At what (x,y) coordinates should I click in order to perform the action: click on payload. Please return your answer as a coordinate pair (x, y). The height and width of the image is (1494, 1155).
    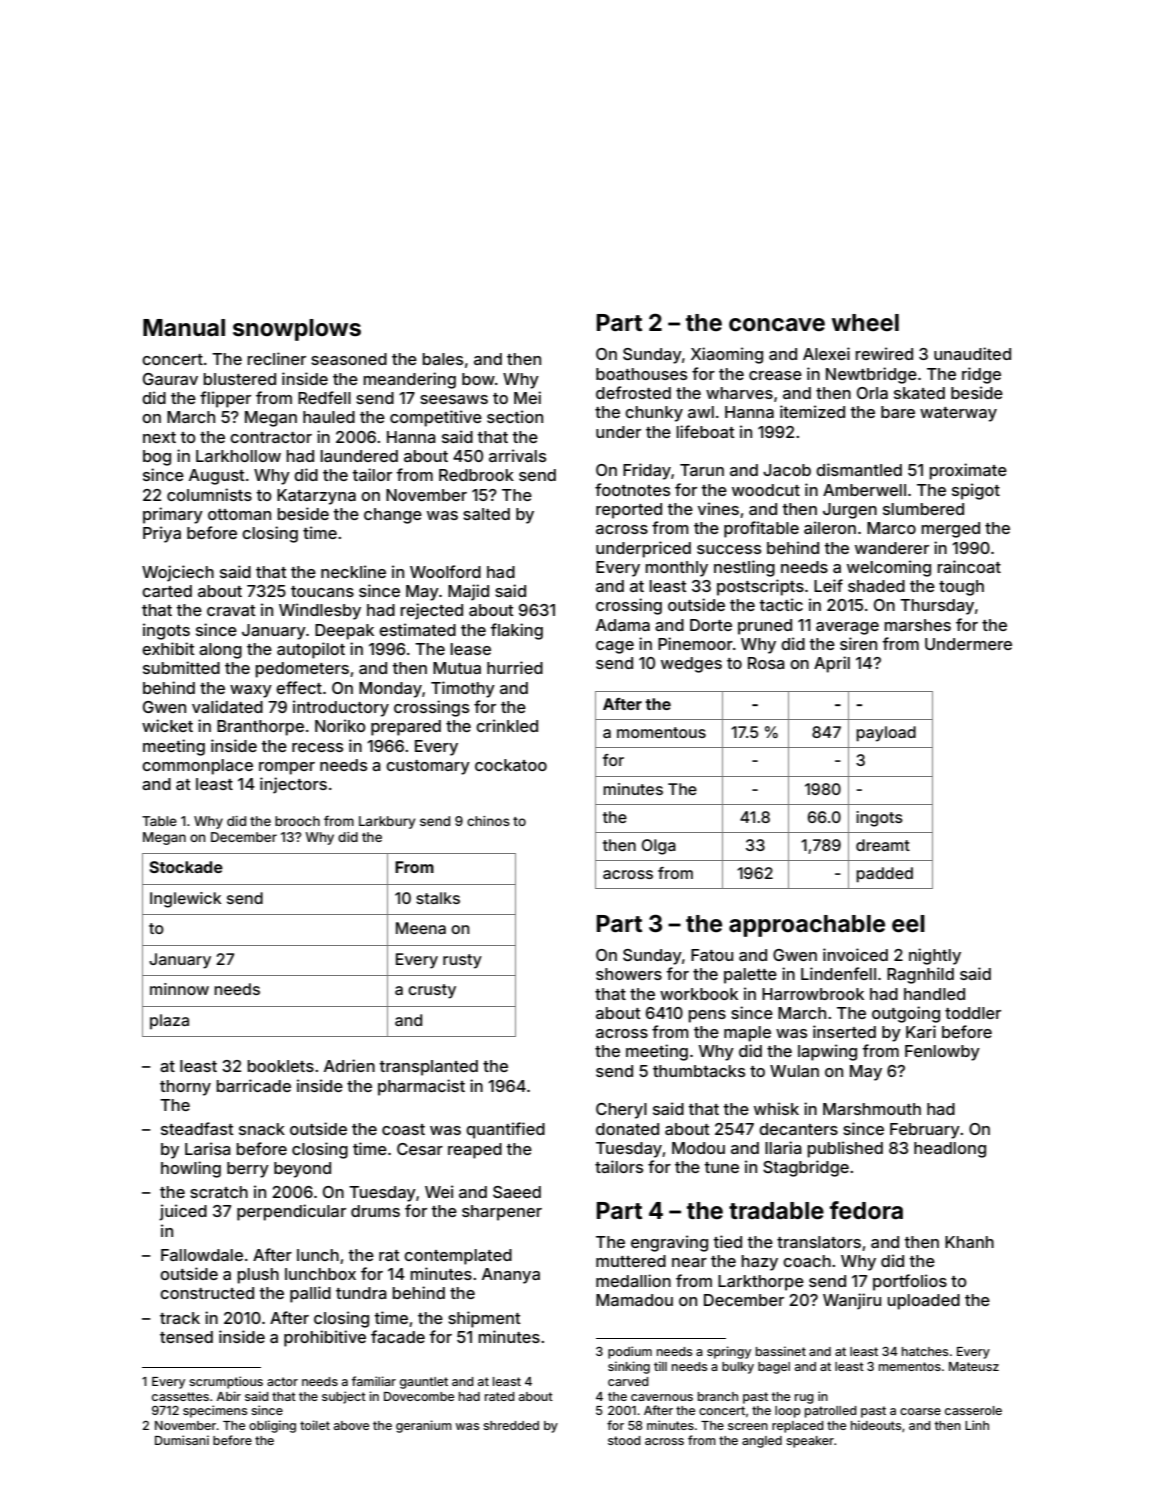
    Looking at the image, I should click on (886, 734).
